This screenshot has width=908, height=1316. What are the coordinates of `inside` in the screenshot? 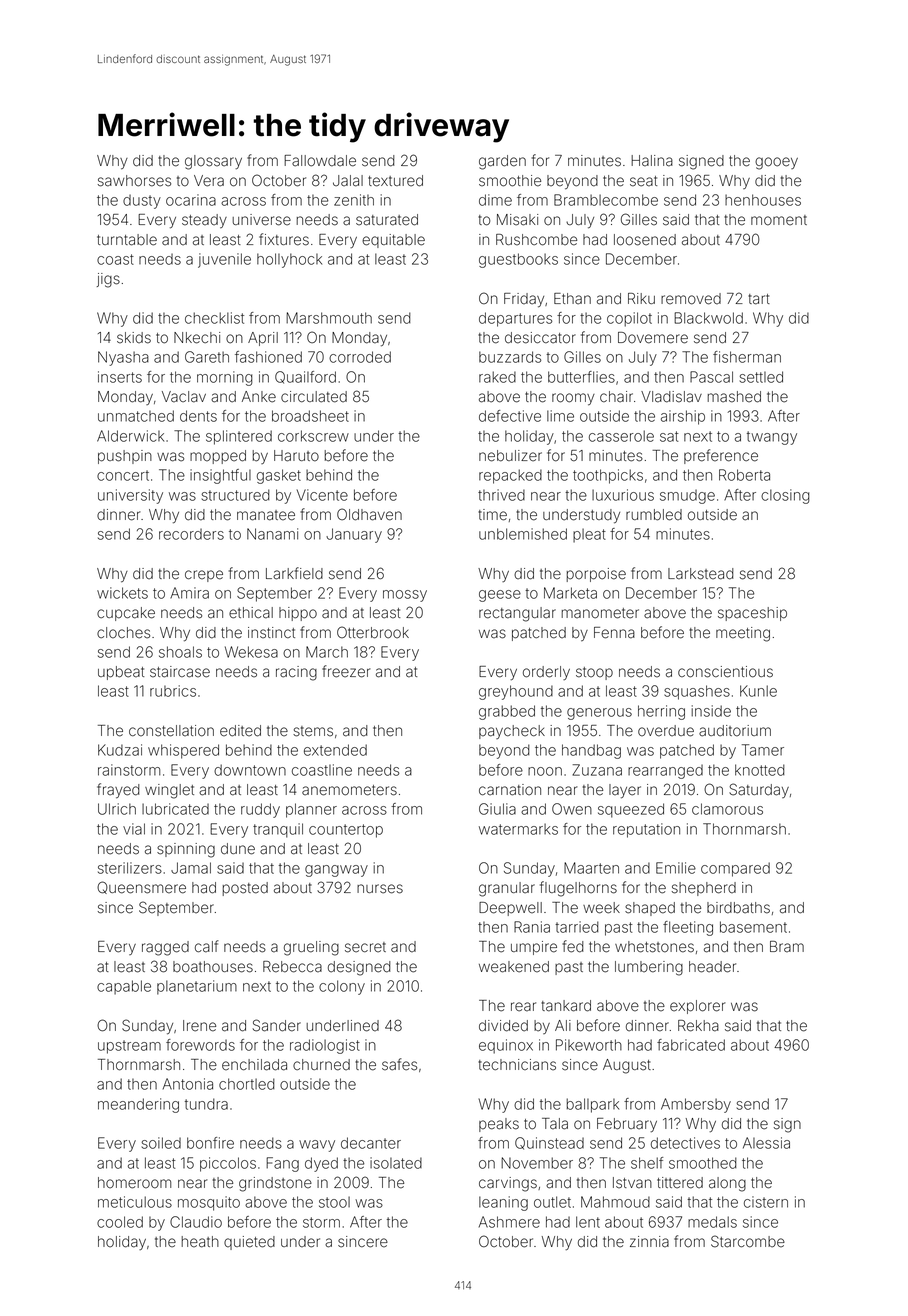 It's located at (711, 711).
